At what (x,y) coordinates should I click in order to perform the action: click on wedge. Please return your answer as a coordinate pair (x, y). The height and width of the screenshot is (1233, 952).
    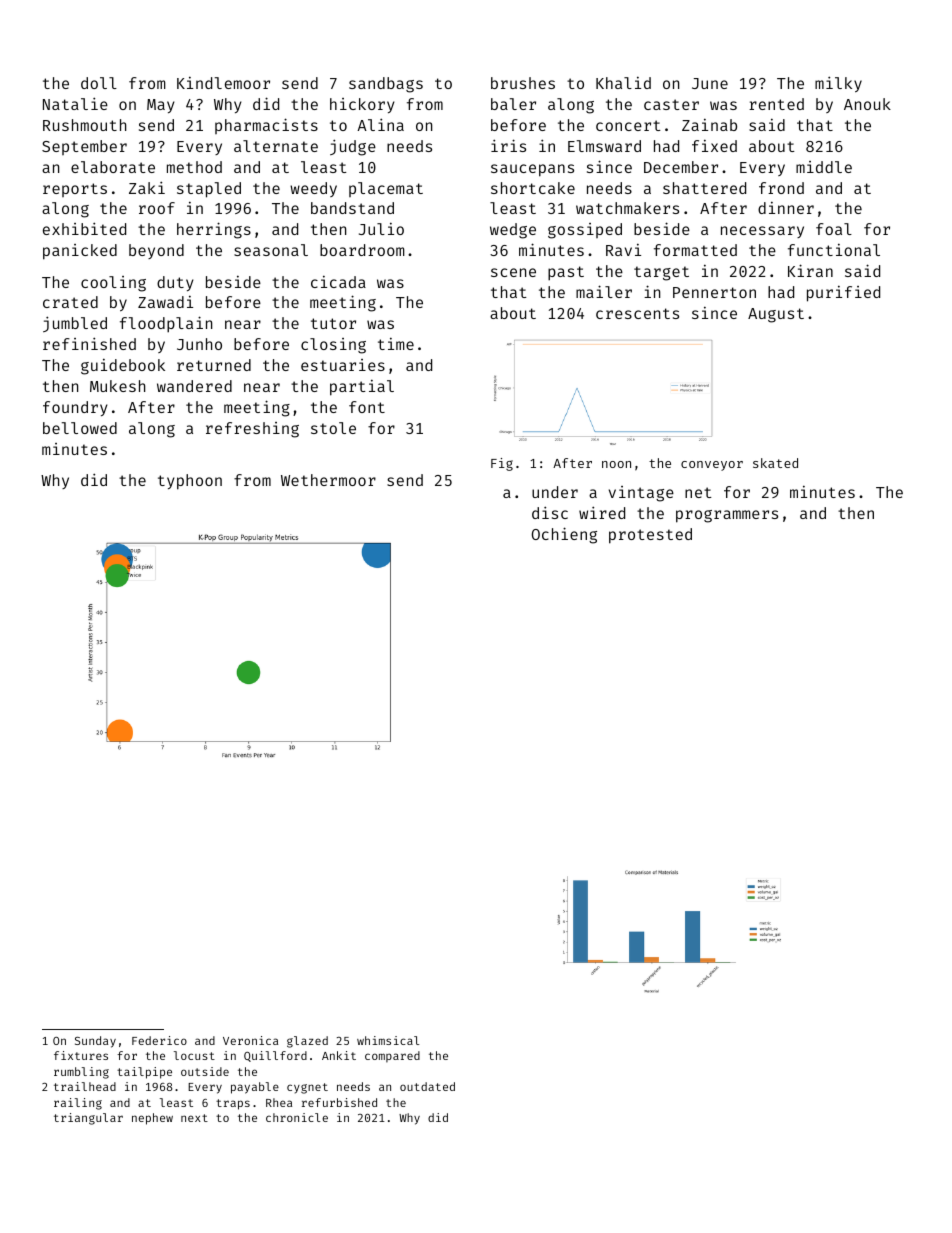
    Looking at the image, I should click on (513, 231).
